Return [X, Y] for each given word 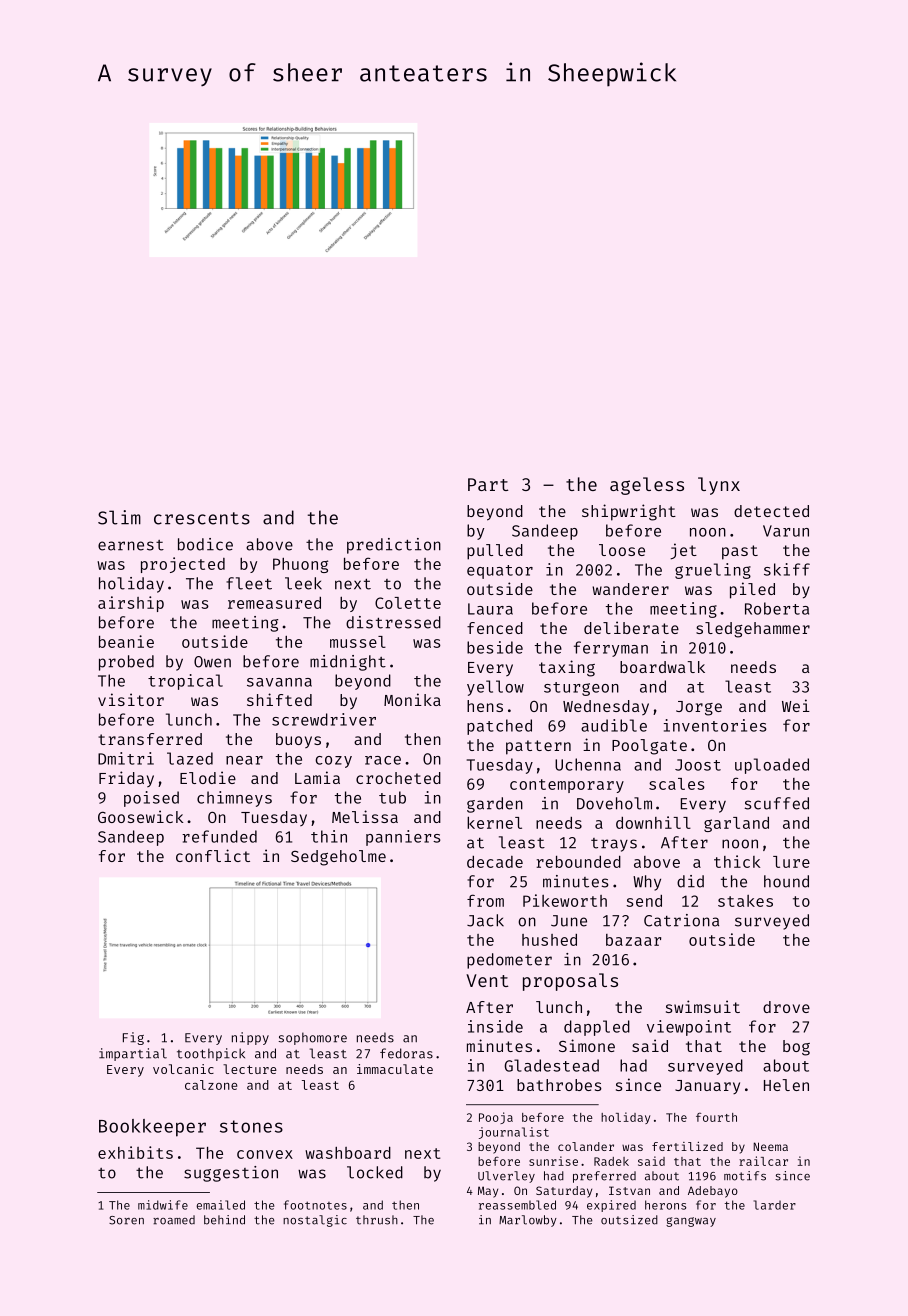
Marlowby [528, 1221]
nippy [250, 1038]
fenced [495, 628]
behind [224, 1220]
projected [183, 565]
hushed [549, 940]
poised [151, 799]
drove [786, 1007]
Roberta [777, 608]
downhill [653, 822]
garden [495, 805]
